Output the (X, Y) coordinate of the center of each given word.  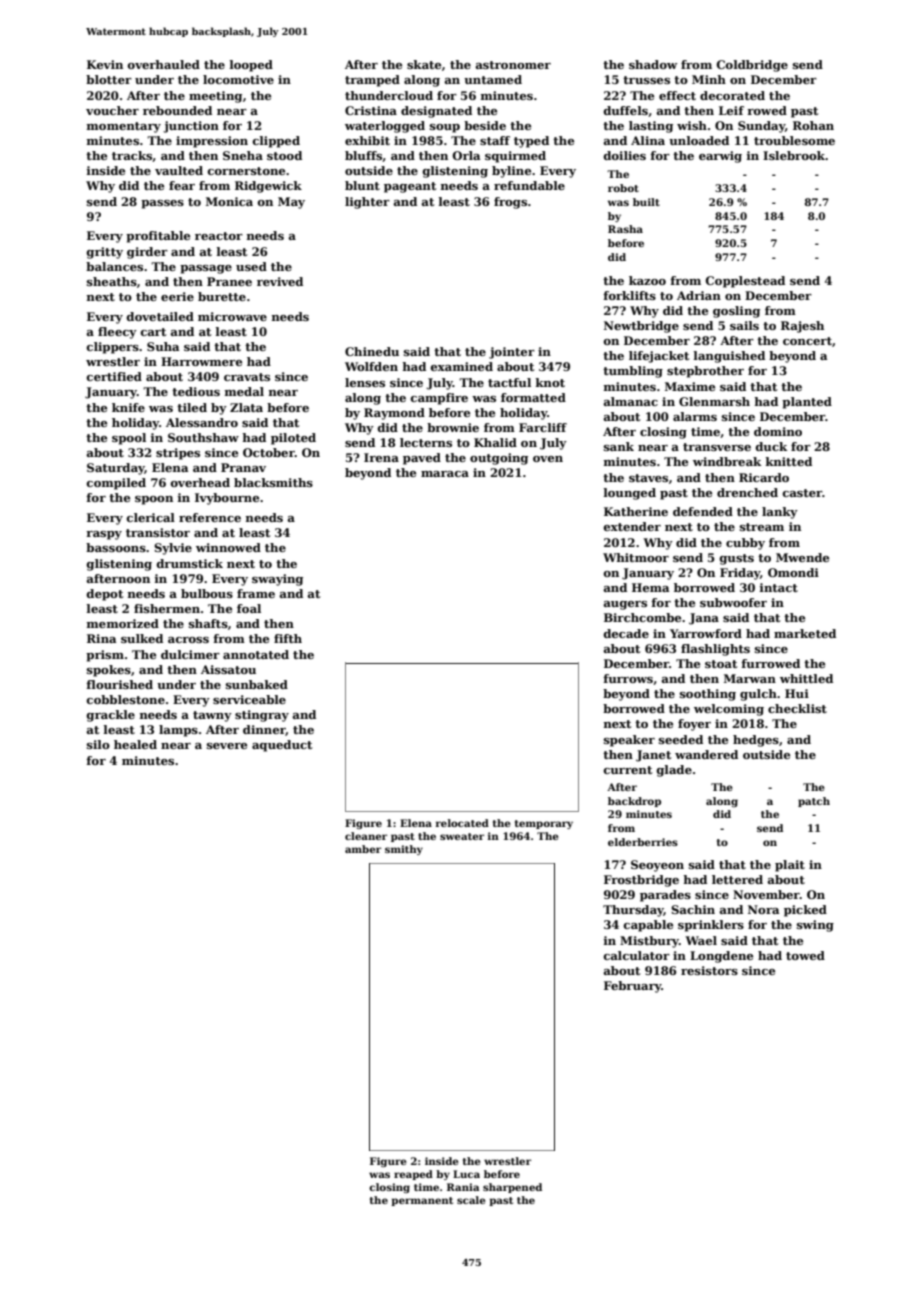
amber (363, 849)
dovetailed (160, 316)
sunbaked (257, 684)
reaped (413, 1175)
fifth (288, 638)
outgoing (499, 459)
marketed (805, 633)
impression (212, 142)
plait (790, 866)
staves (648, 478)
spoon (154, 500)
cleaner (366, 836)
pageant (410, 187)
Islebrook (794, 155)
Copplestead (745, 282)
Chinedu (372, 351)
